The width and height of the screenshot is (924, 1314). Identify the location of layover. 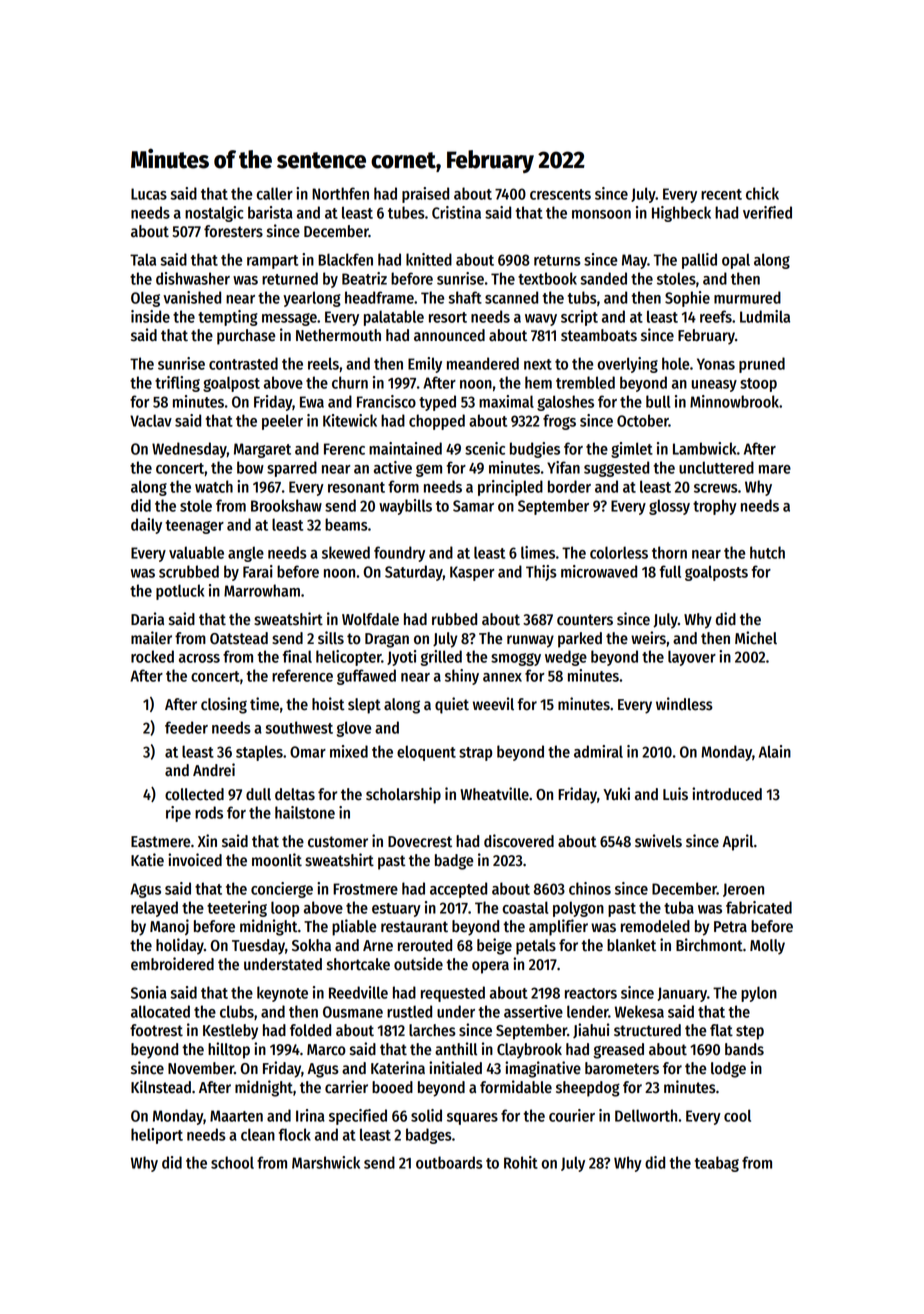
(692, 658).
